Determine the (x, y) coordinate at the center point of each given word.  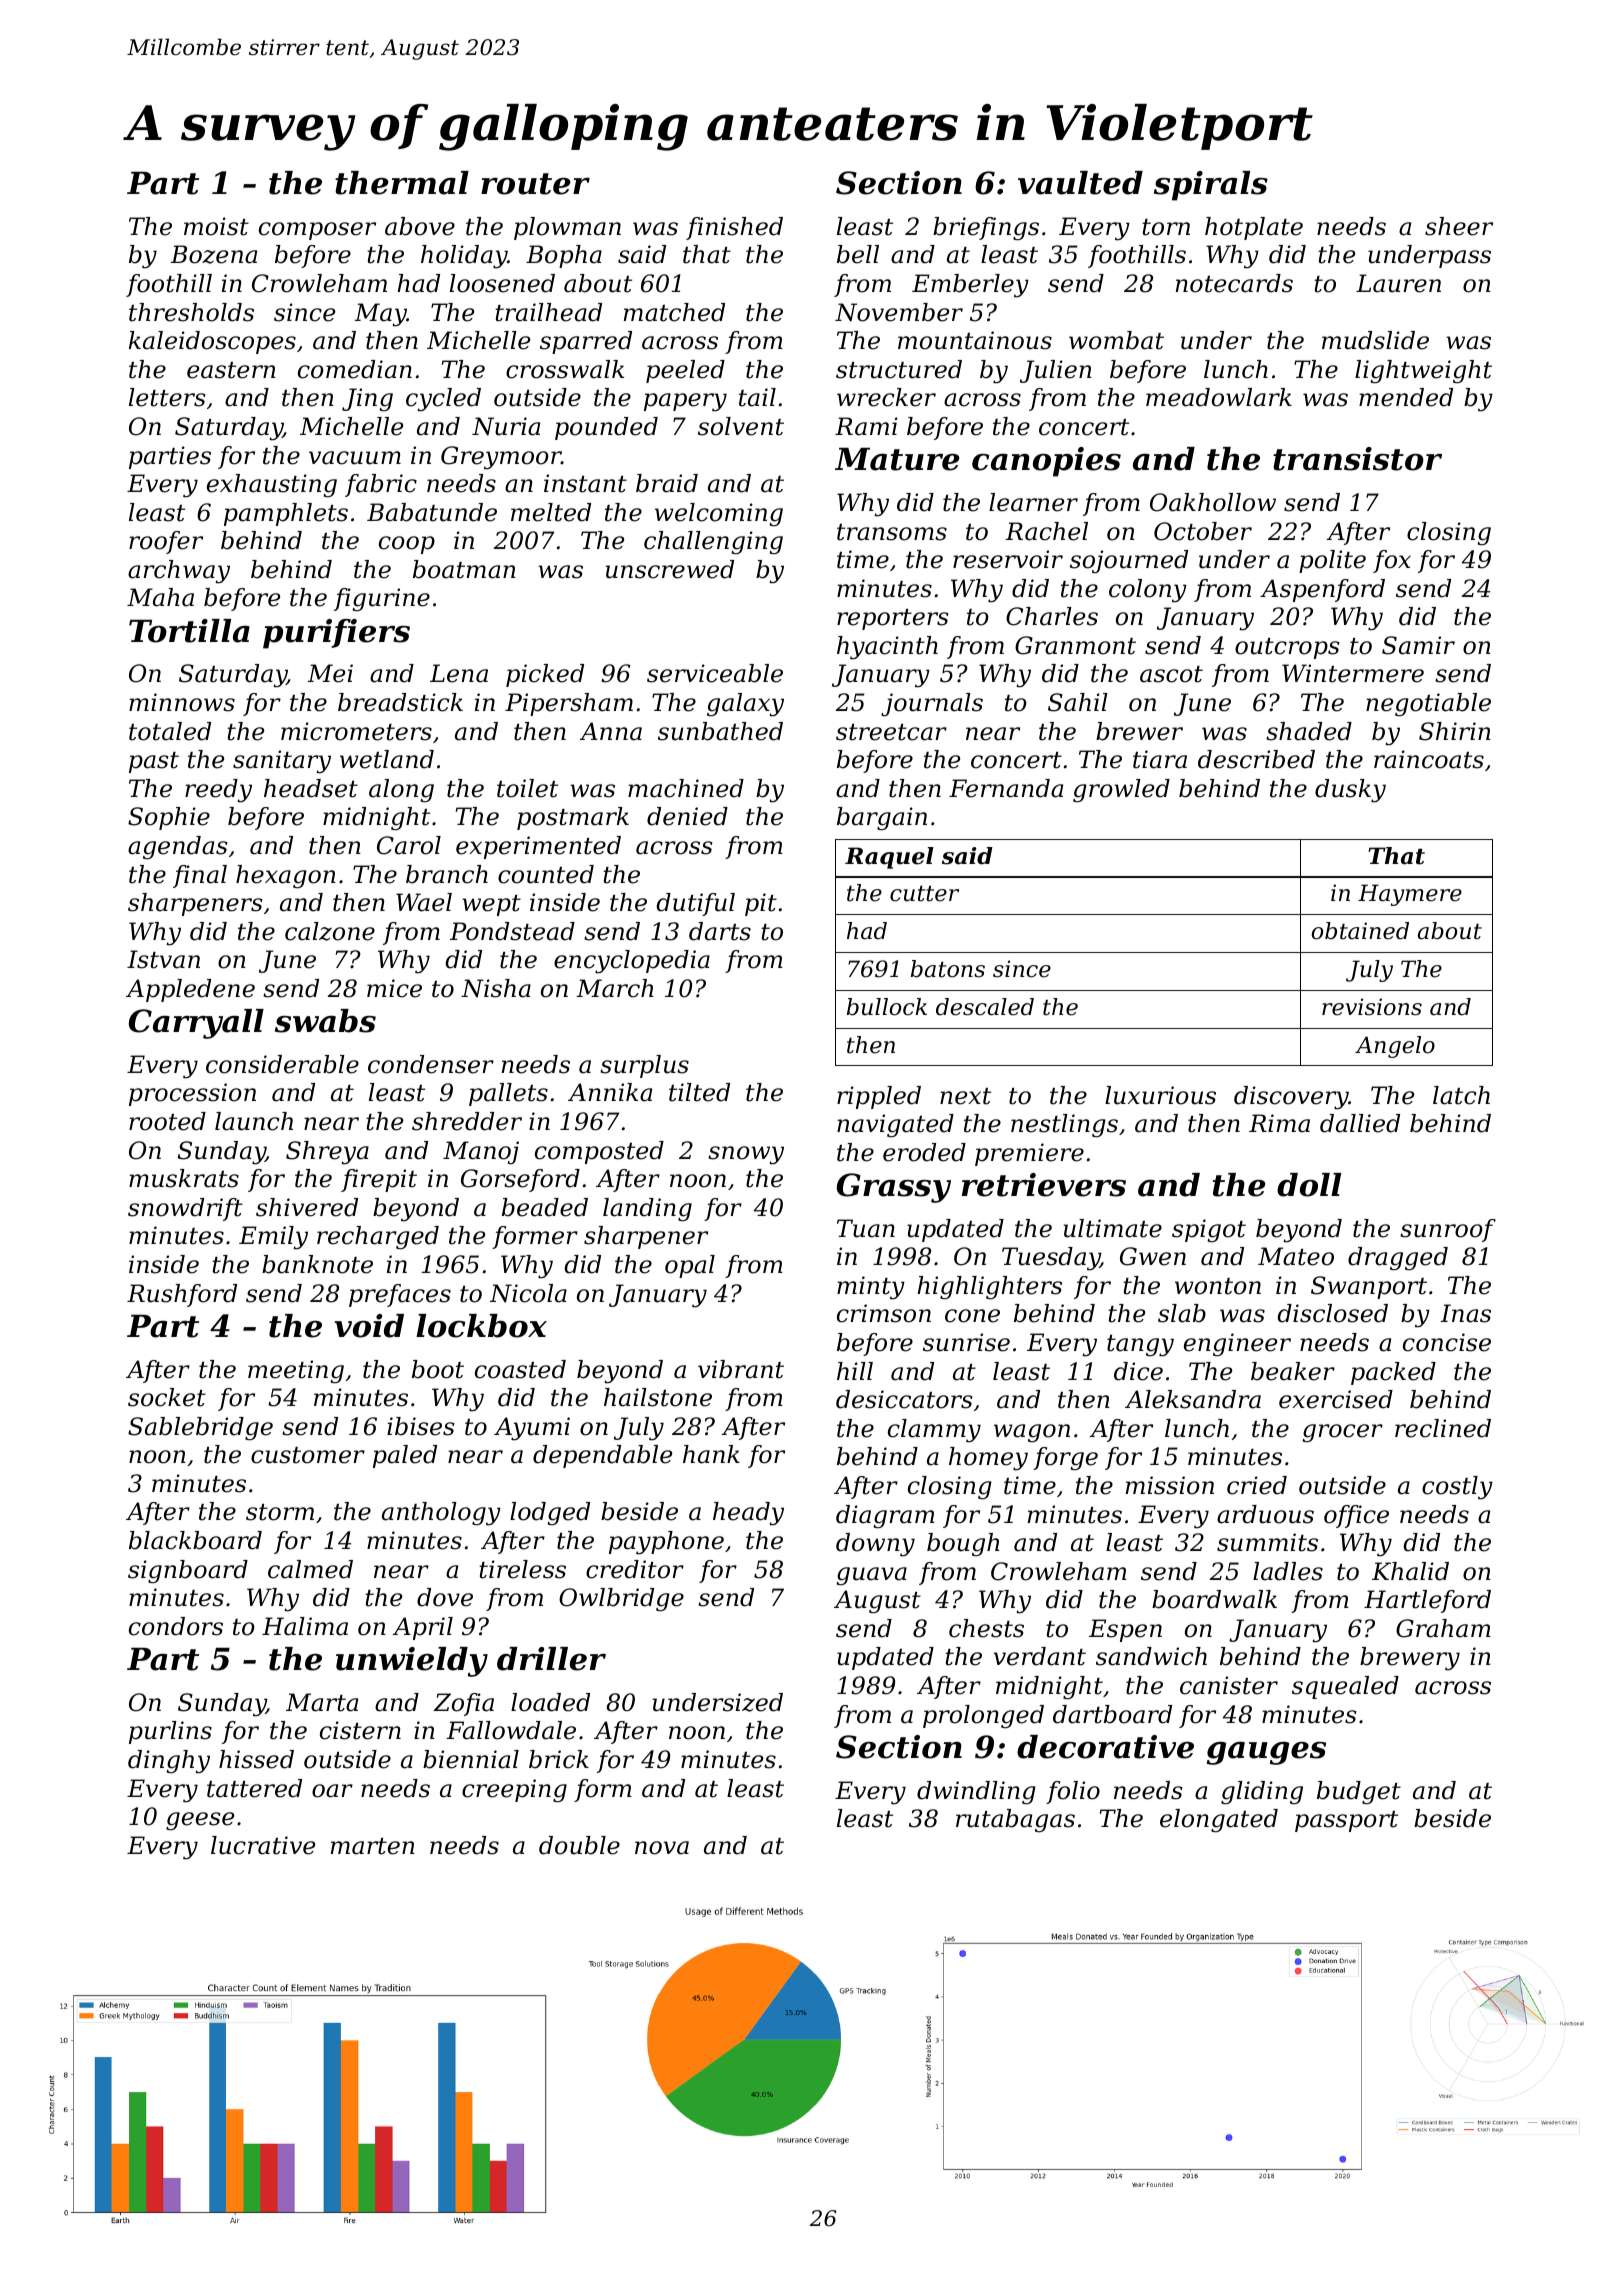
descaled (985, 1007)
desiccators (904, 1399)
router (535, 184)
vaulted (1080, 183)
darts (720, 931)
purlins (170, 1732)
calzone (330, 931)
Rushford (182, 1295)
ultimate (1112, 1228)
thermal (402, 183)
